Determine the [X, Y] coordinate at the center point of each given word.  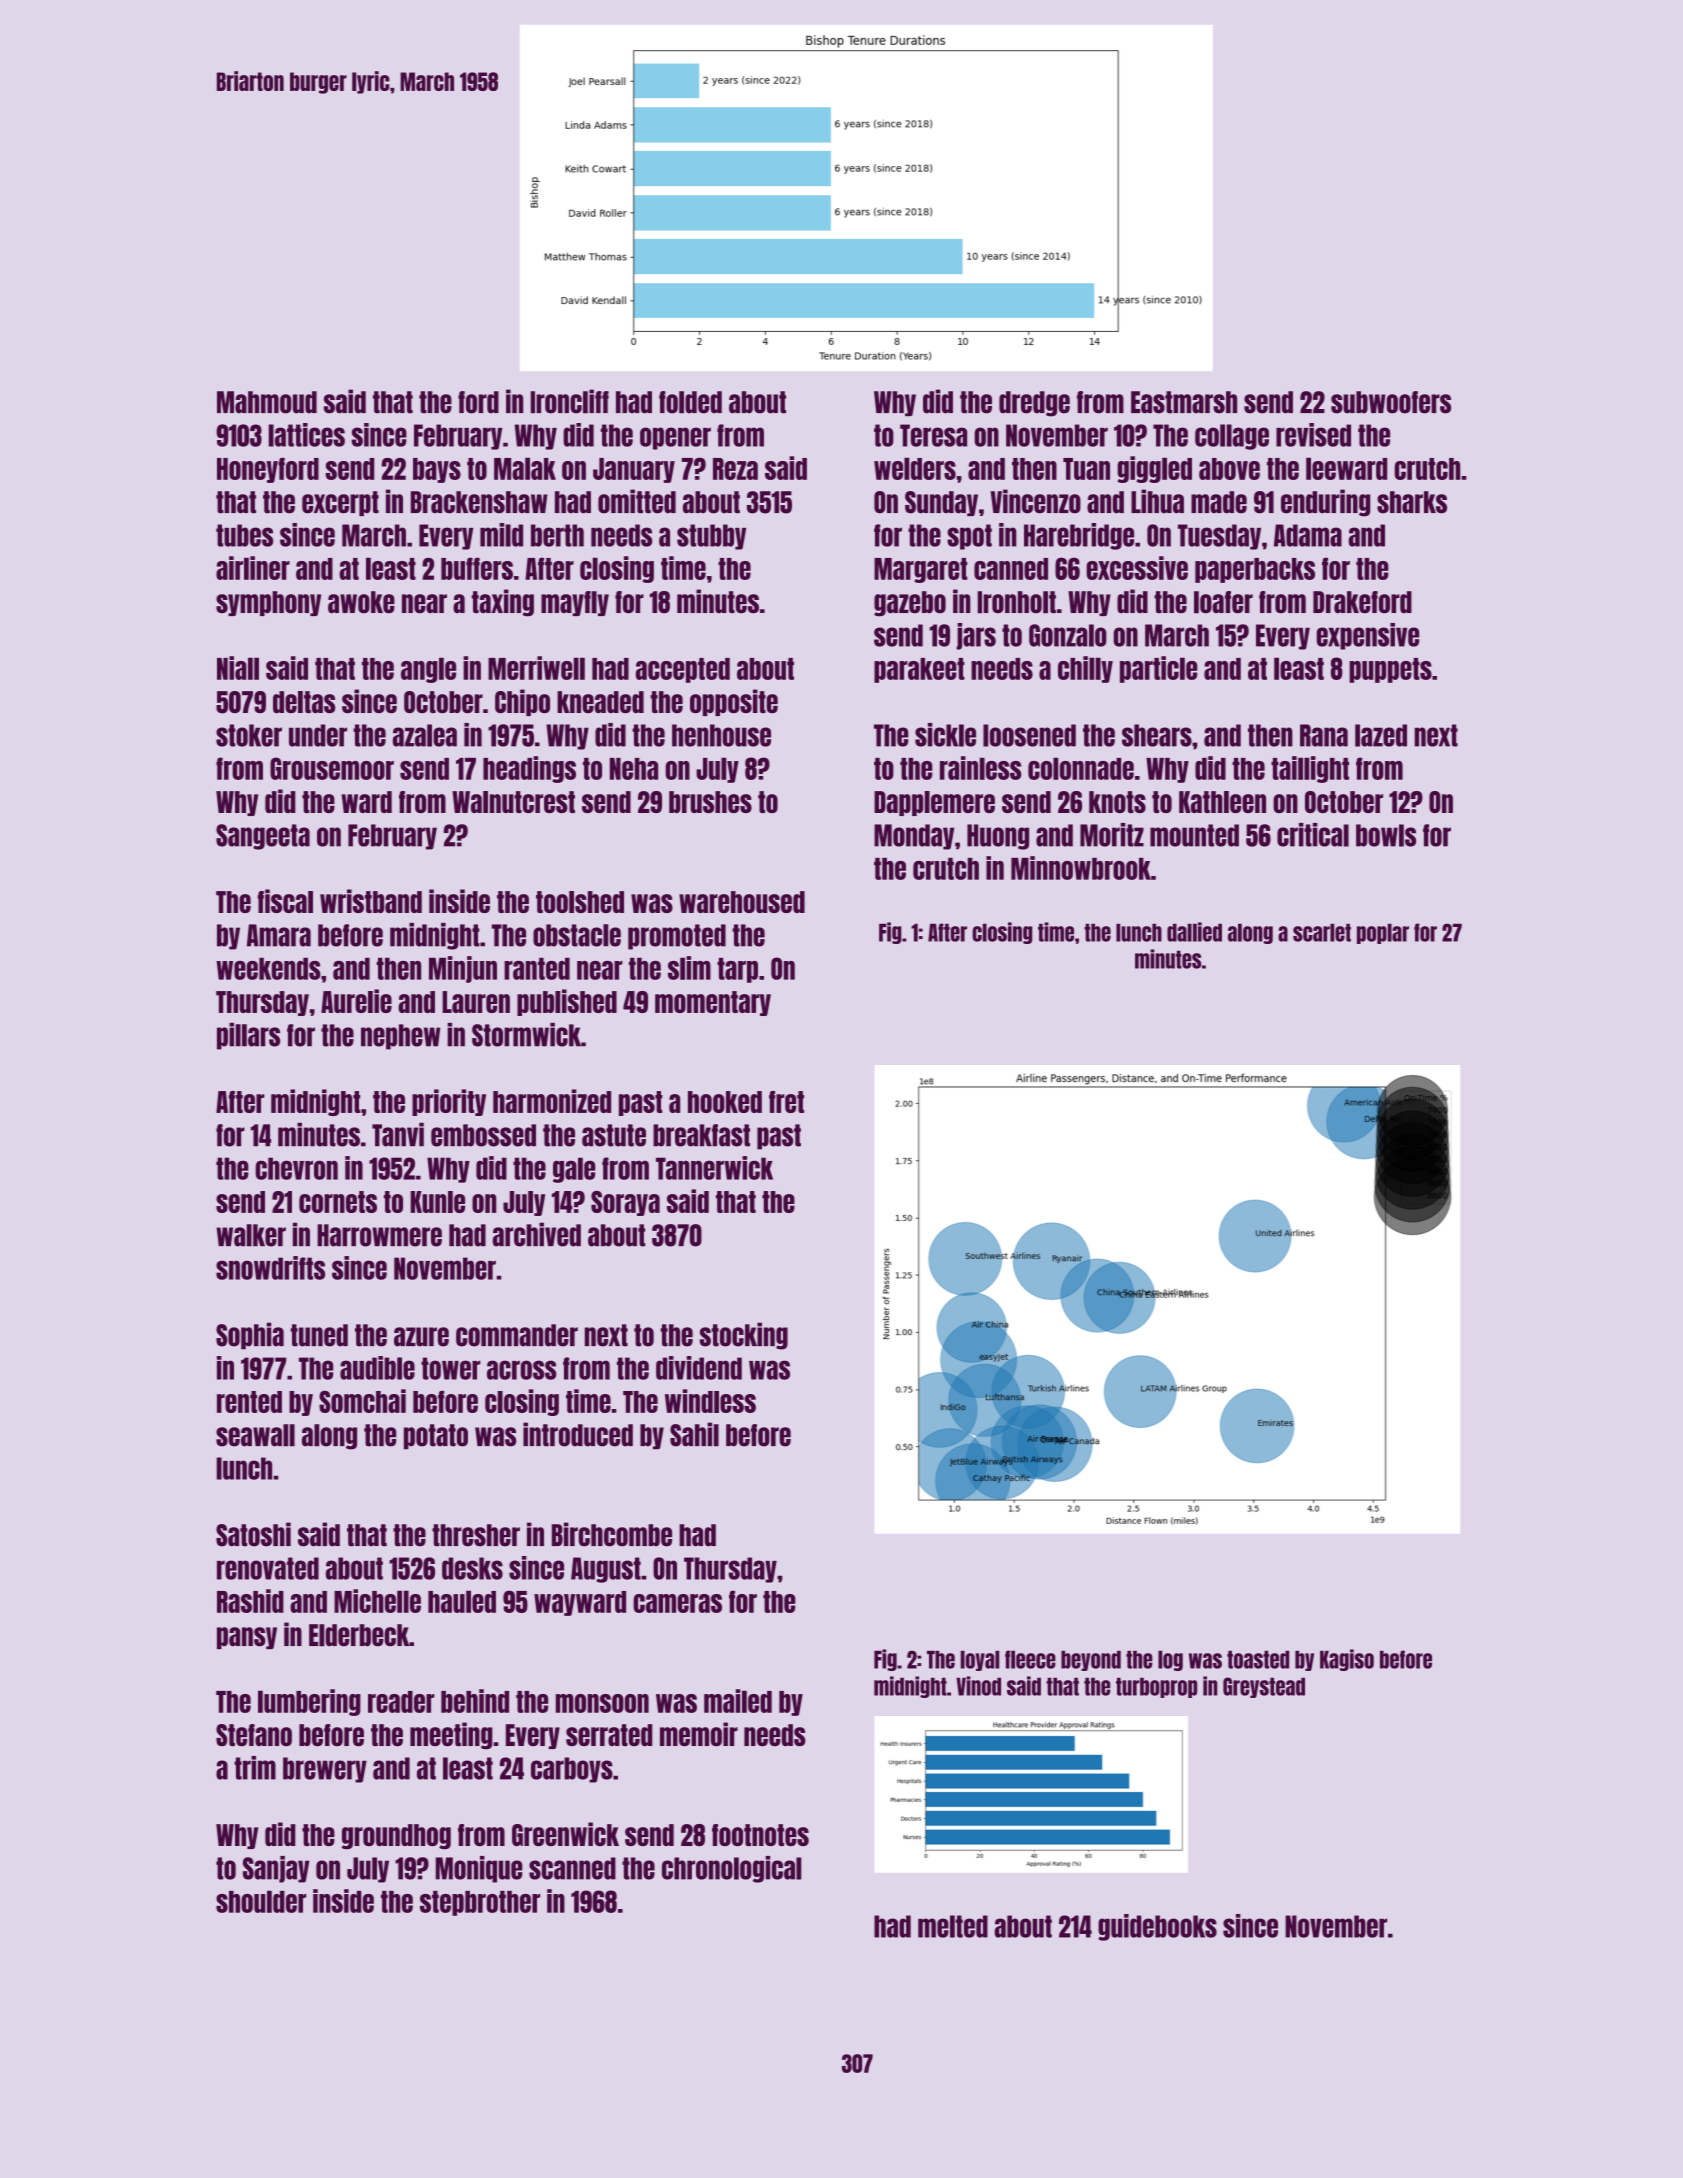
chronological [731, 1869]
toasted [1258, 1660]
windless [710, 1401]
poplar [1383, 934]
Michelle [377, 1601]
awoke [361, 602]
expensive [1368, 636]
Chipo [522, 702]
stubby [711, 537]
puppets [1390, 670]
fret [786, 1102]
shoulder [261, 1902]
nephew [400, 1037]
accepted [683, 670]
